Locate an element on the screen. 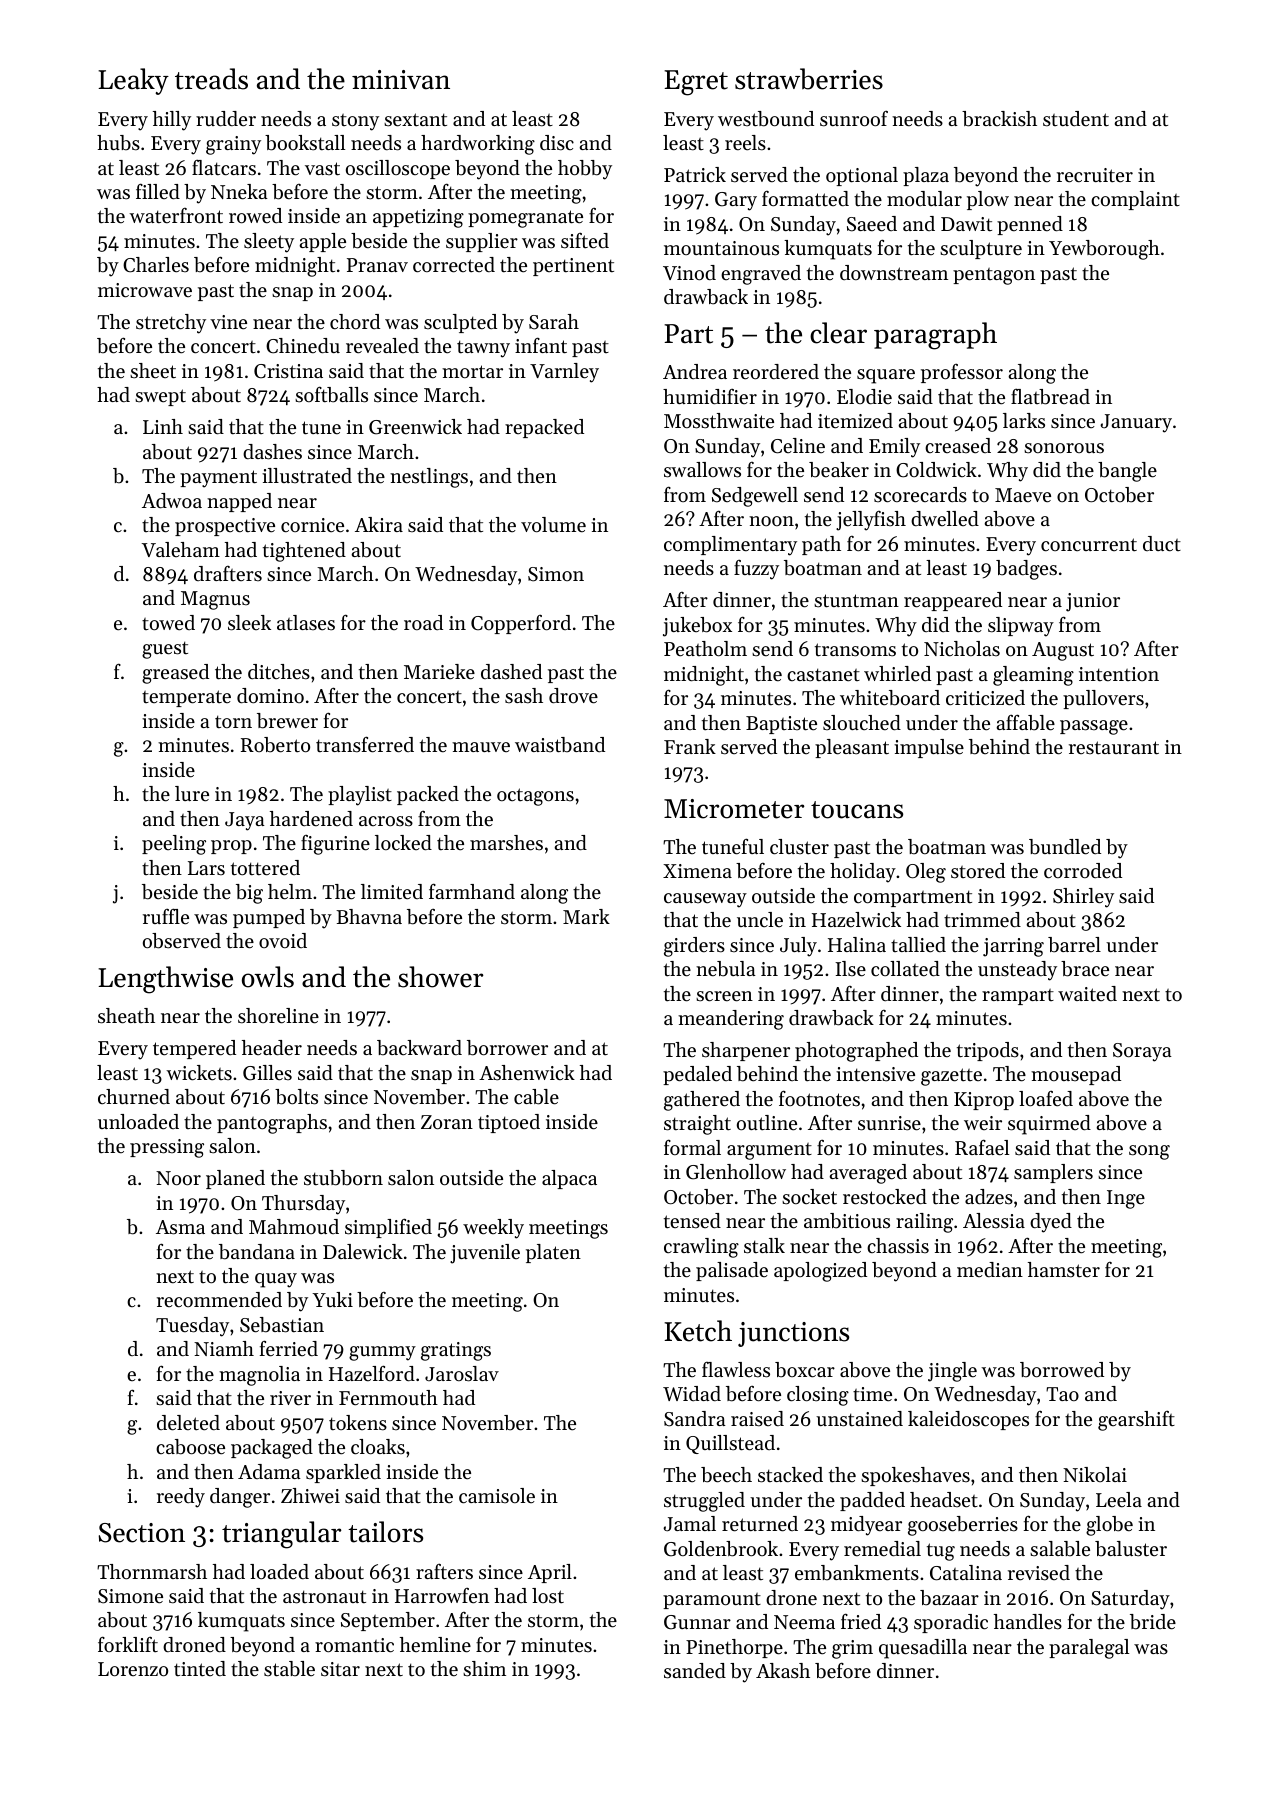 This screenshot has height=1812, width=1281. pomegranate is located at coordinates (525, 219).
